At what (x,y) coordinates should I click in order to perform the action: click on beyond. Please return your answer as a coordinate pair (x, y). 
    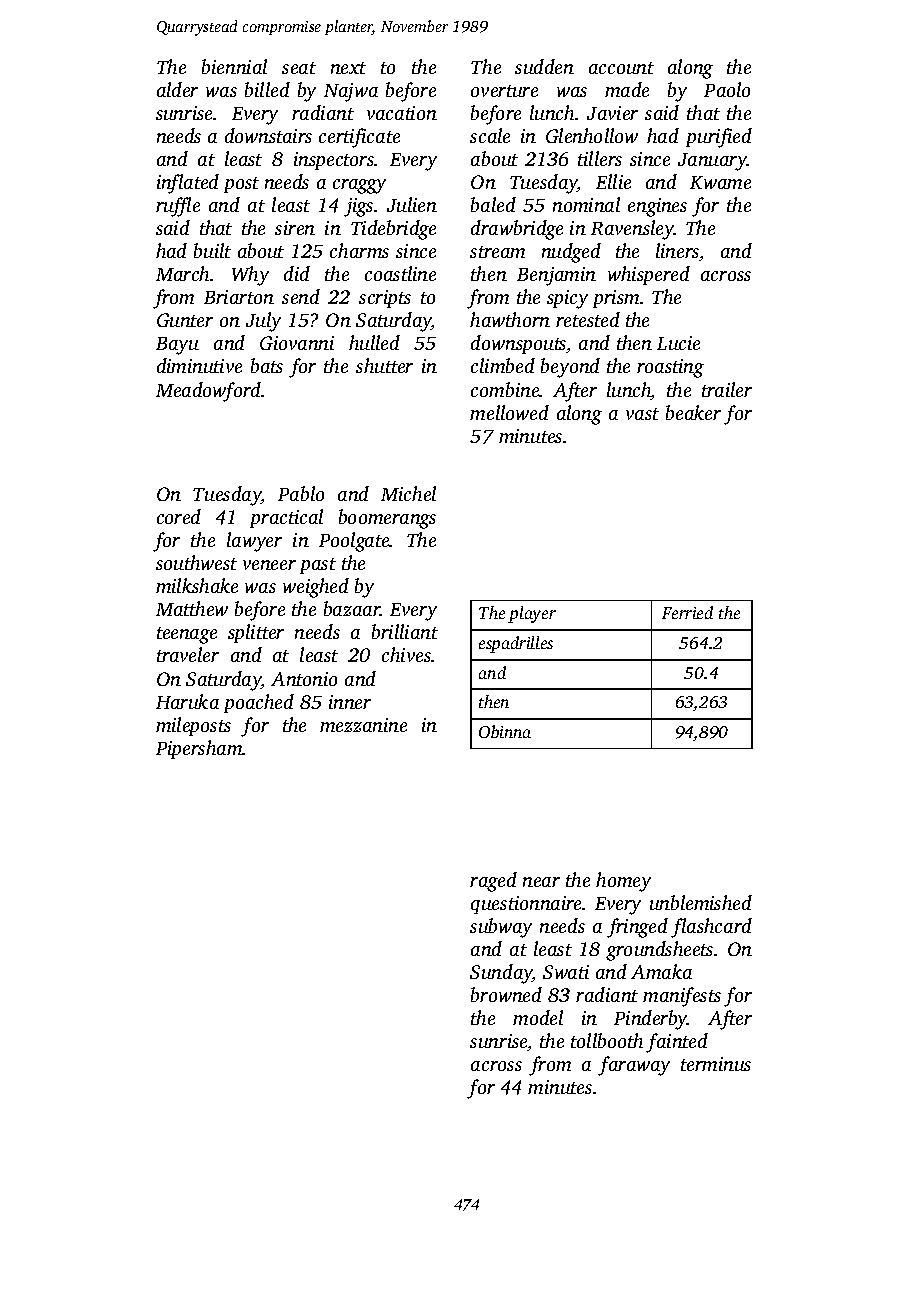
    Looking at the image, I should click on (570, 368).
